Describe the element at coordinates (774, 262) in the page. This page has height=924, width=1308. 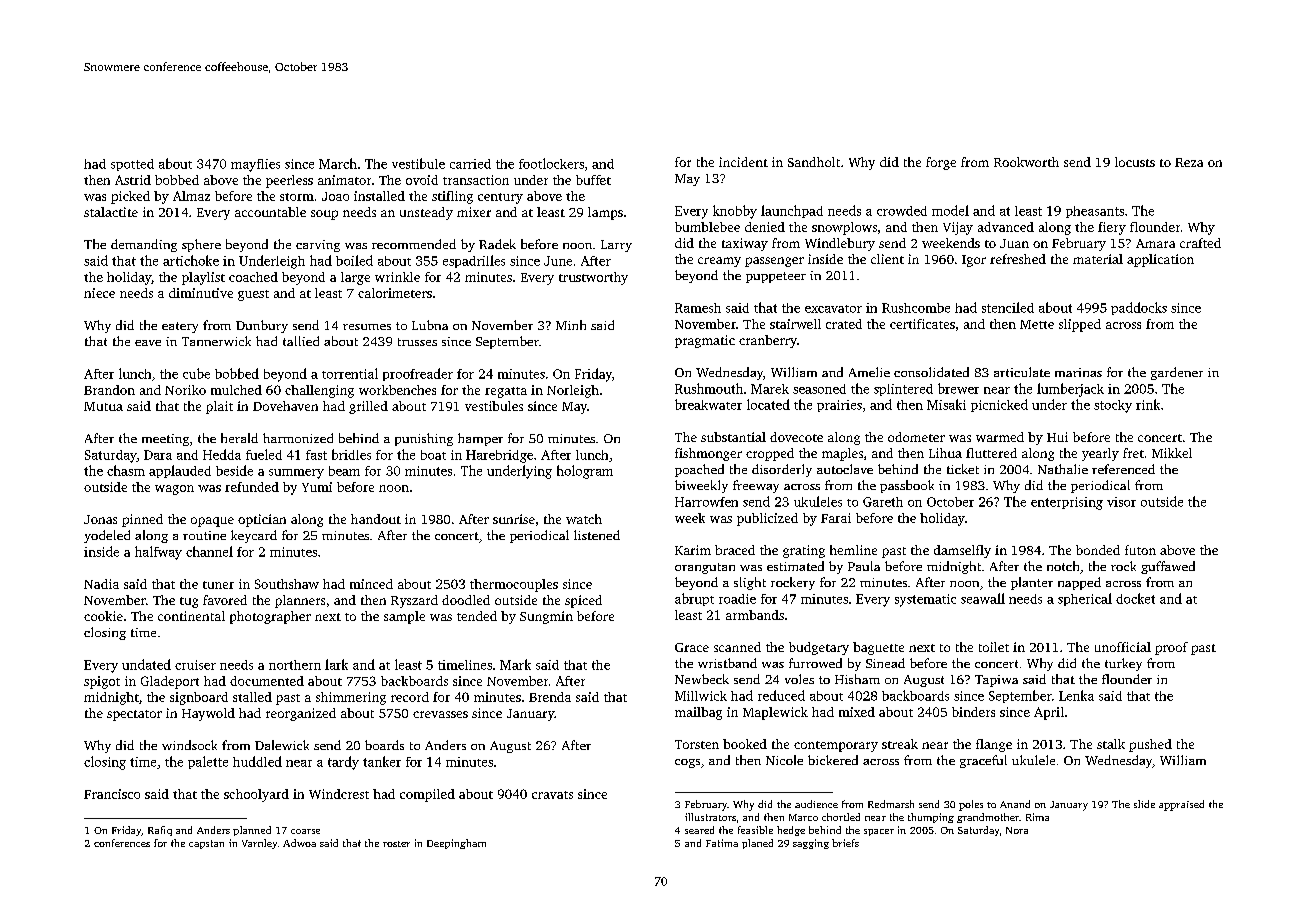
I see `passenger` at that location.
